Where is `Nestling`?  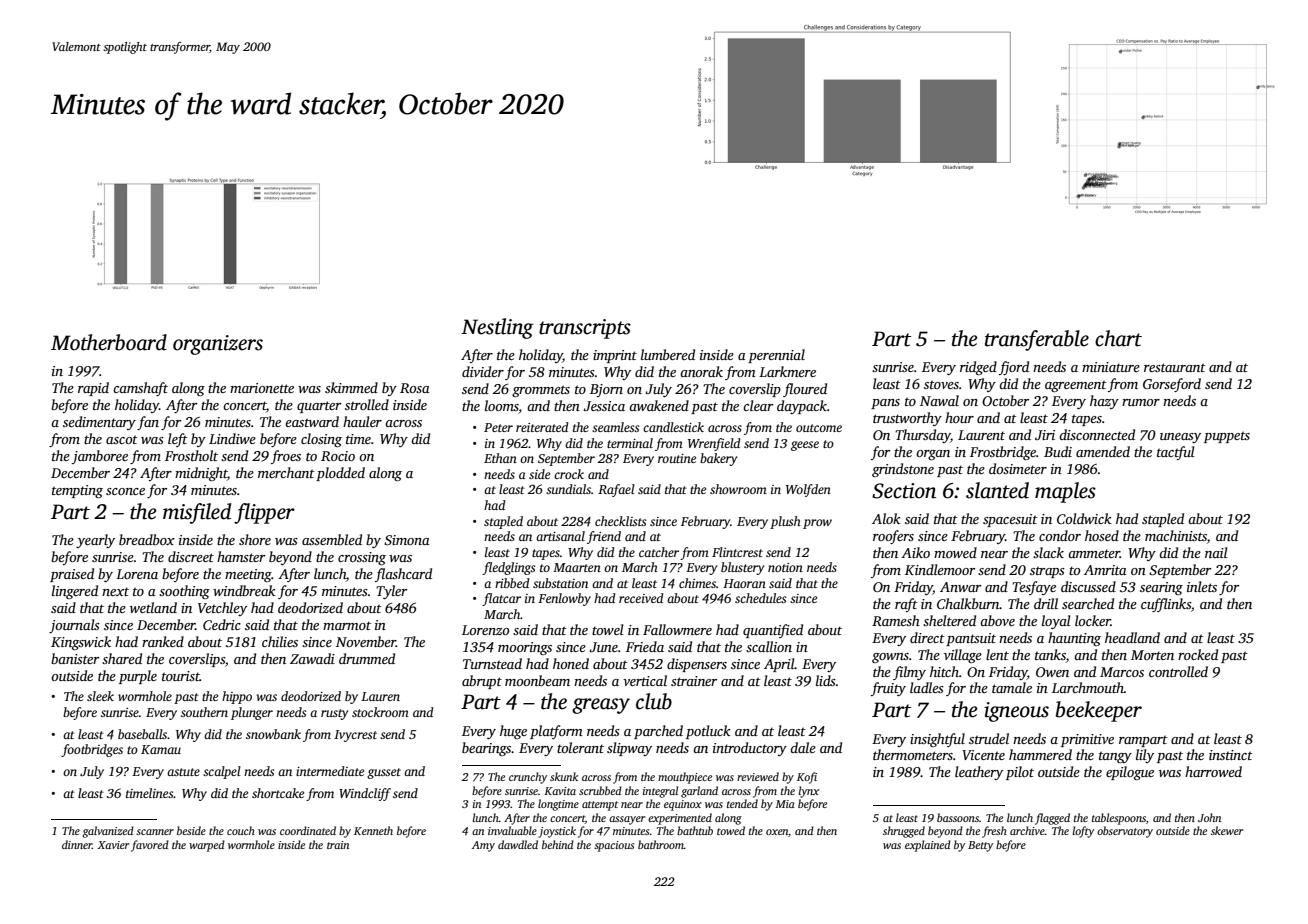
Nestling is located at coordinates (497, 328).
